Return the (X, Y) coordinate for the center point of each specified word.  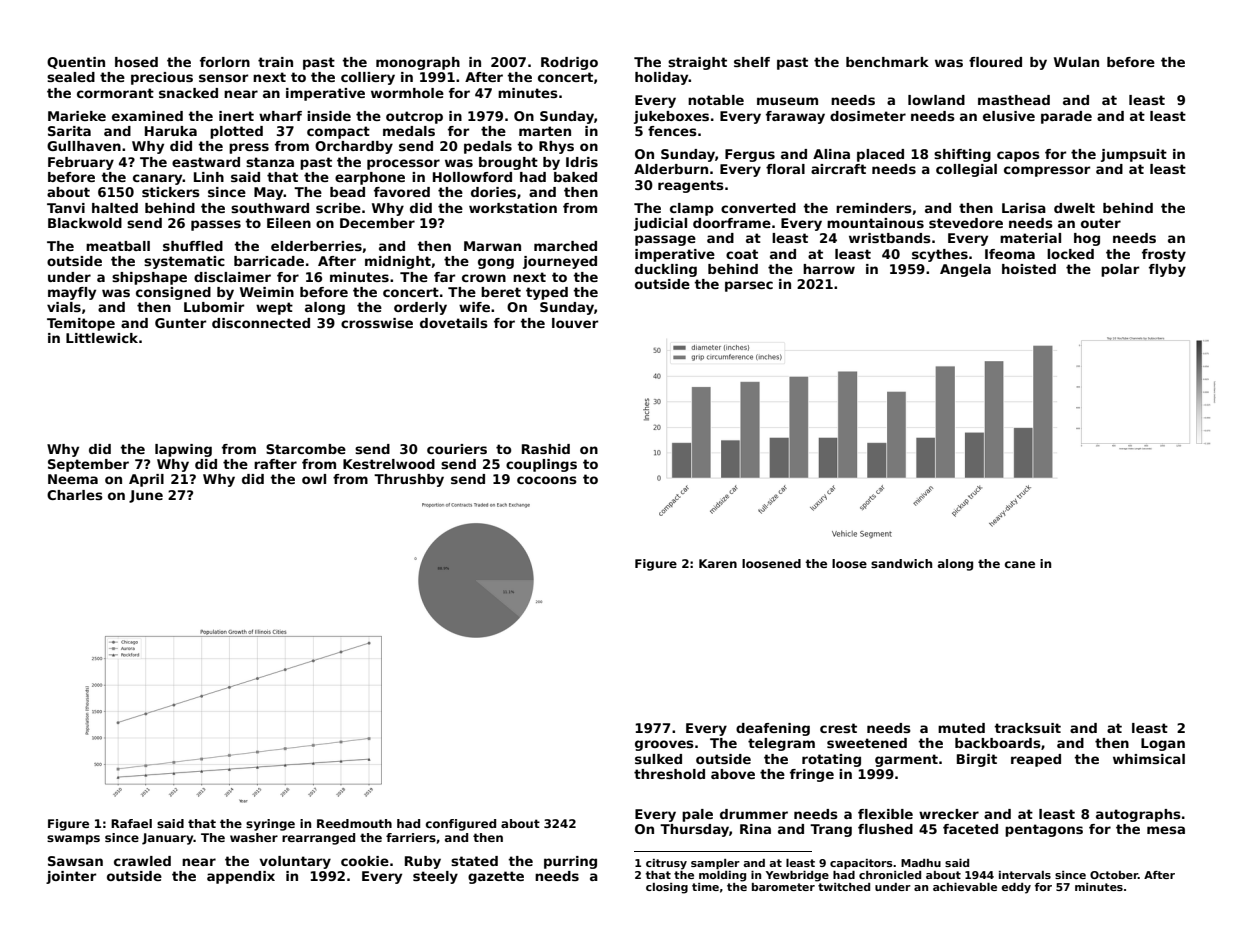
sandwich (901, 563)
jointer (71, 877)
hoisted (1029, 269)
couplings (541, 465)
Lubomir (214, 307)
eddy (1016, 888)
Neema (73, 479)
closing (667, 888)
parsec (749, 286)
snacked (188, 93)
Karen (718, 563)
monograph (418, 63)
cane (1020, 564)
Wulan (1076, 62)
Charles (75, 495)
